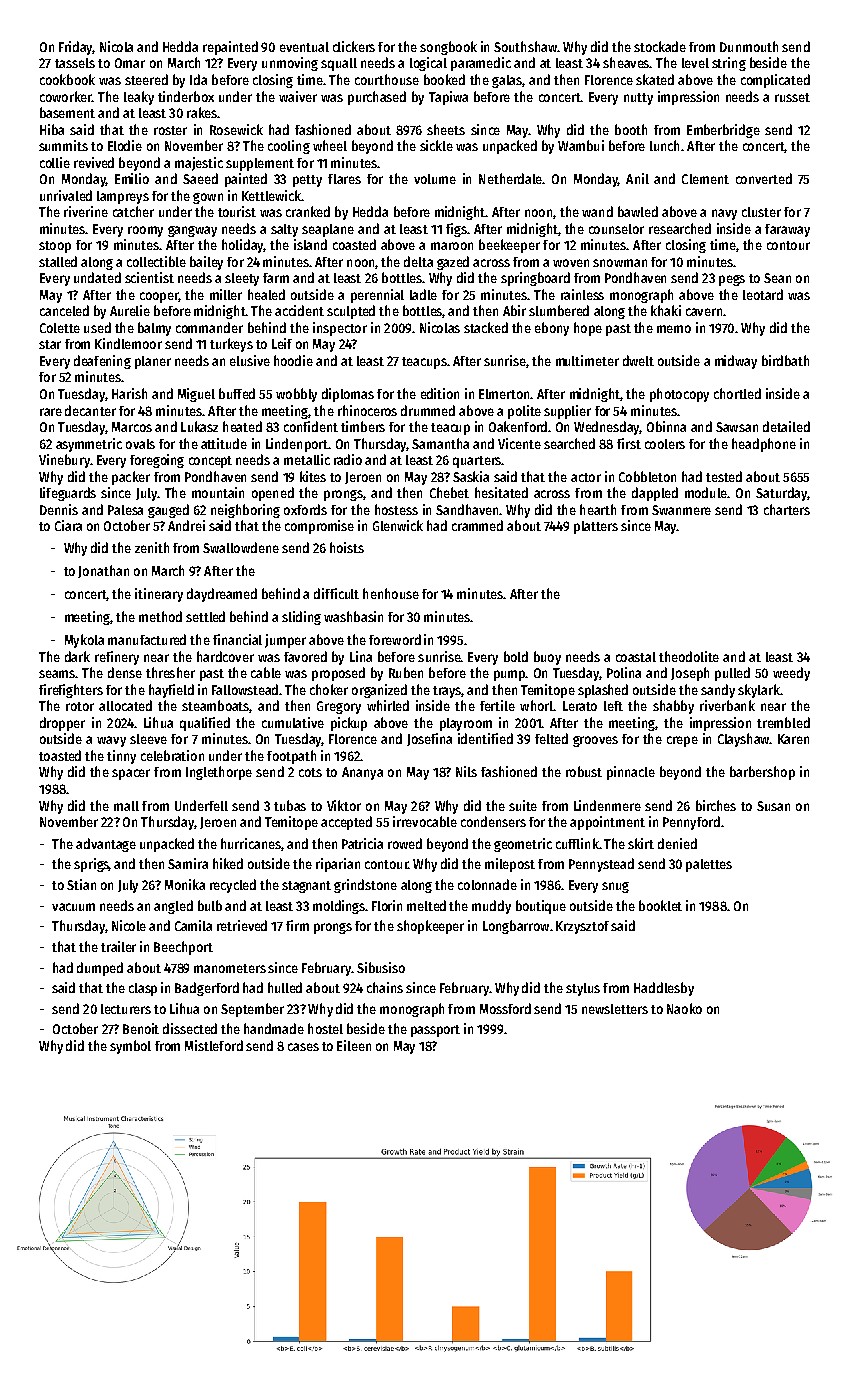 The image size is (849, 1400). I want to click on songbook, so click(448, 48).
